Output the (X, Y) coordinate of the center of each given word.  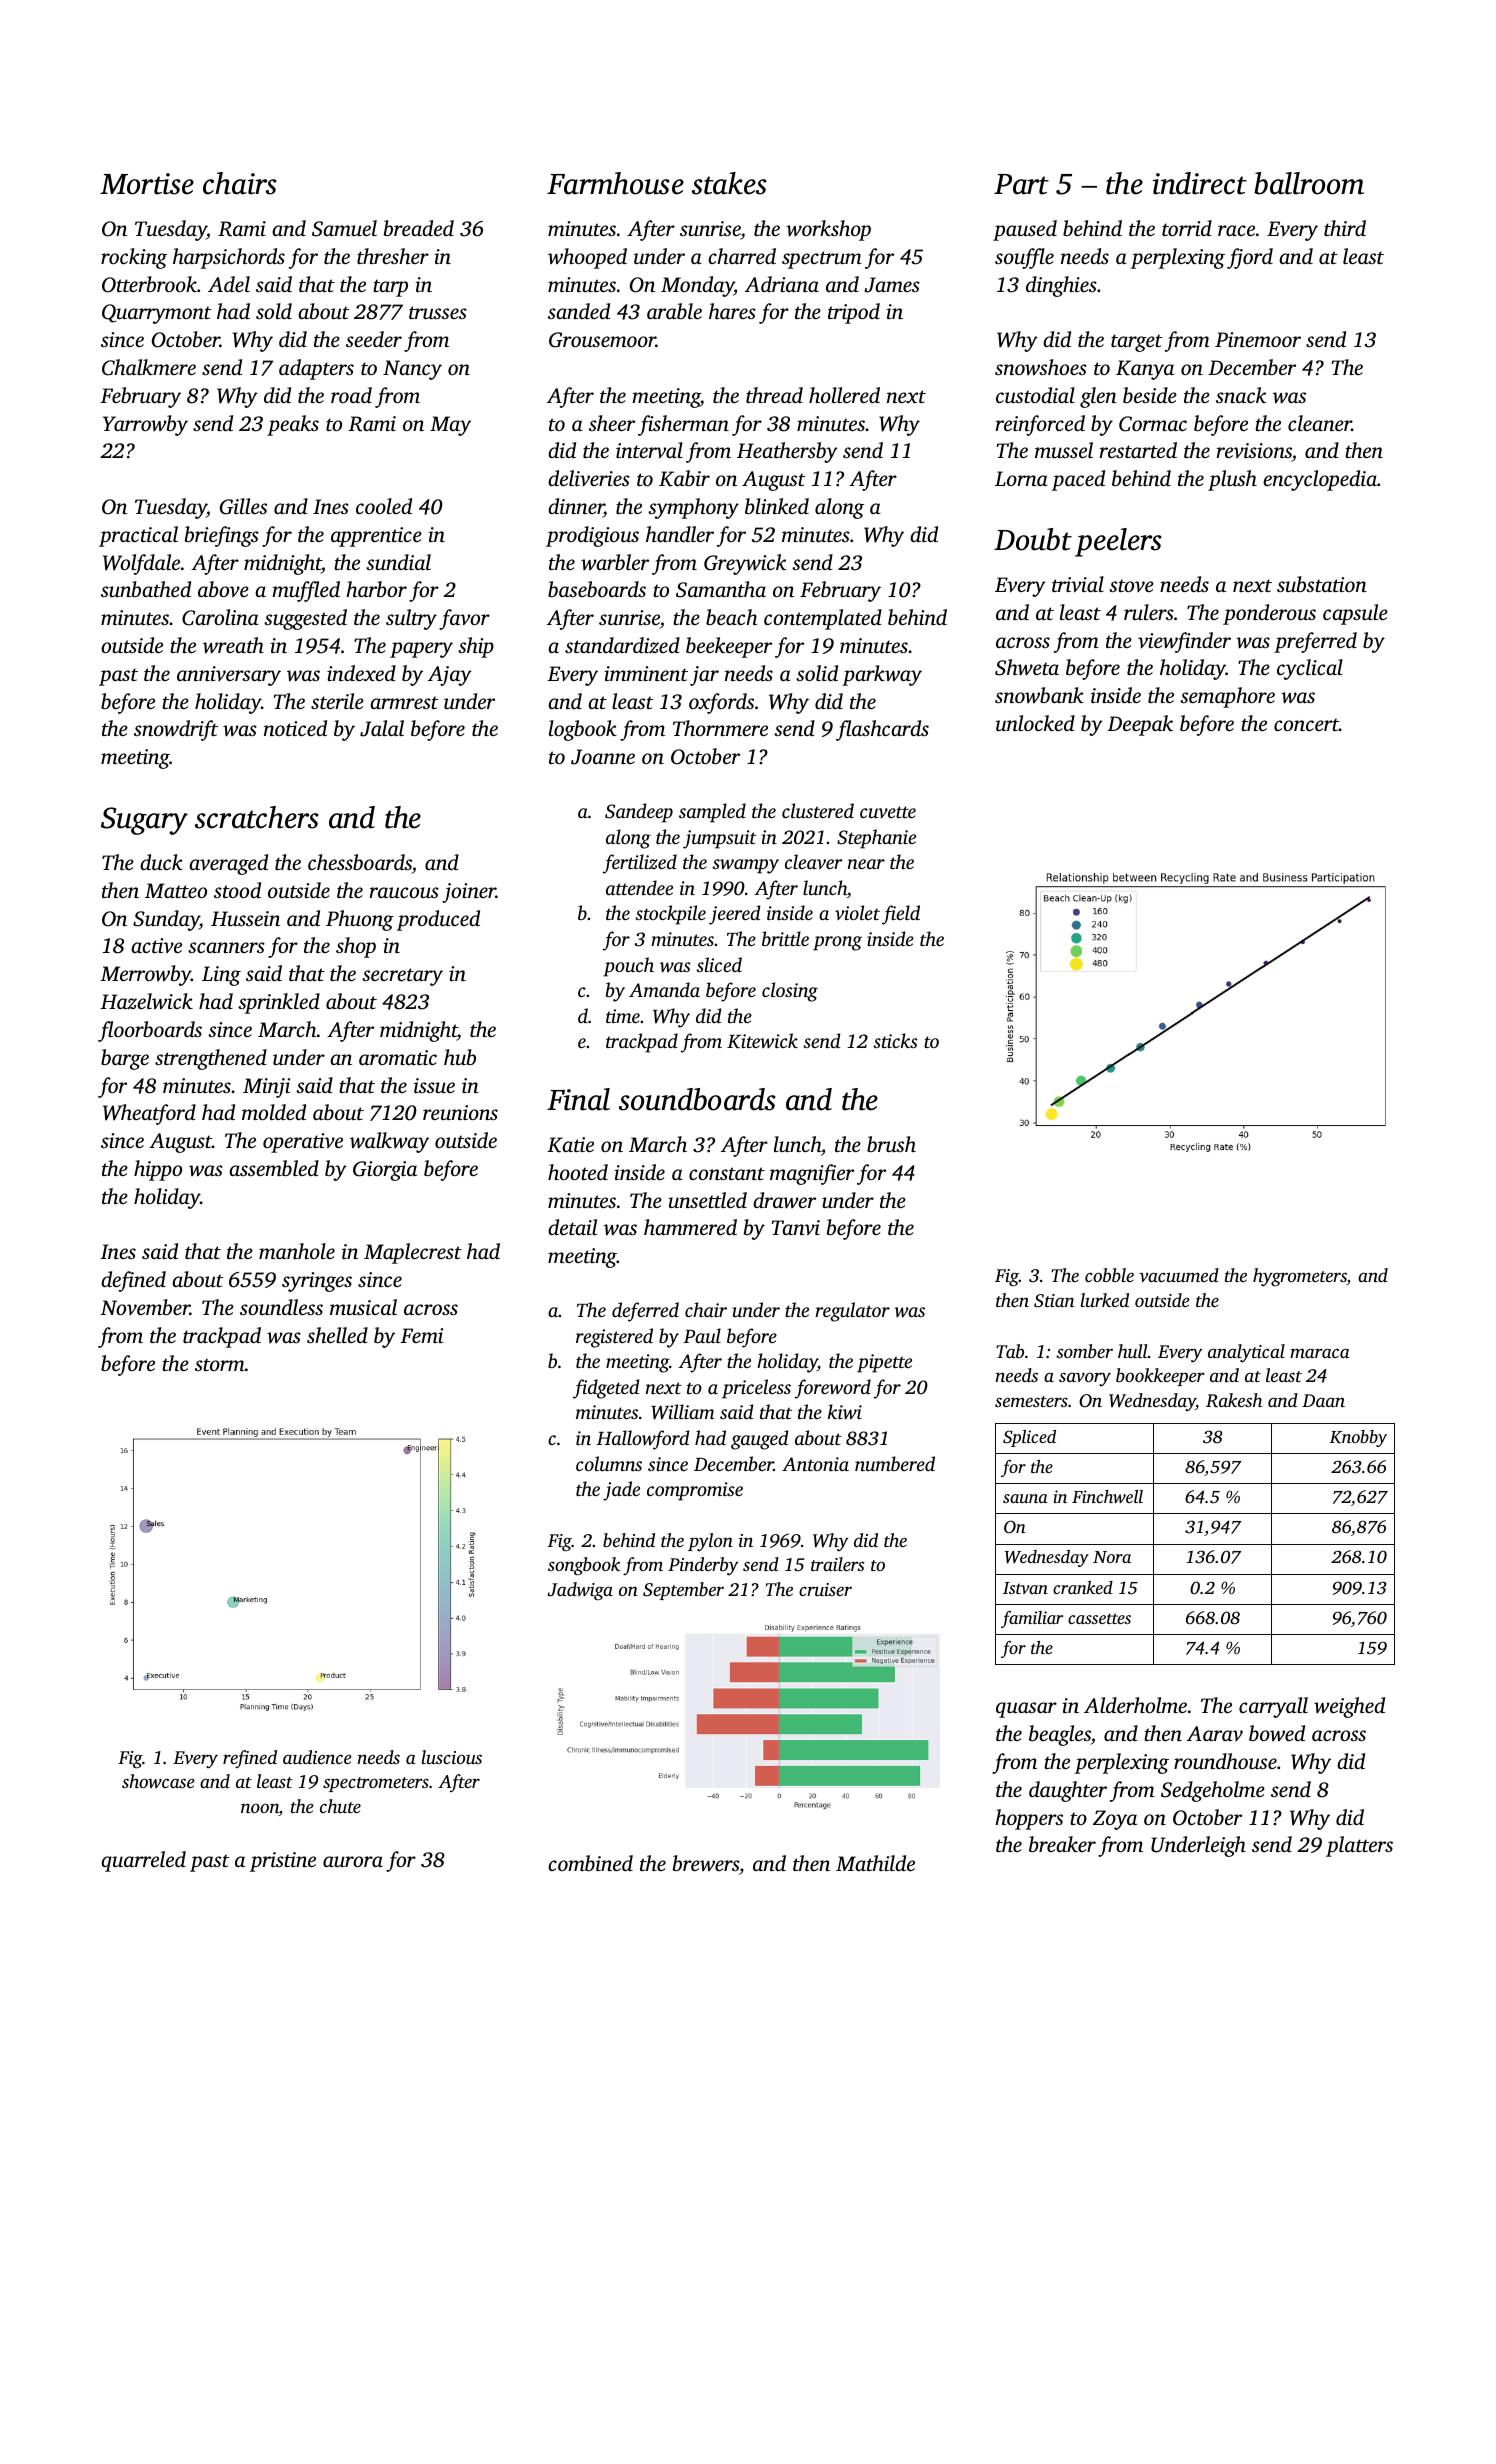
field (901, 915)
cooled (384, 506)
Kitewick (762, 1041)
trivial (1078, 584)
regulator (852, 1312)
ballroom (1309, 183)
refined (250, 1759)
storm (220, 1364)
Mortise (147, 184)
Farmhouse (615, 183)
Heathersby (787, 452)
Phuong (360, 920)
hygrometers (1300, 1277)
